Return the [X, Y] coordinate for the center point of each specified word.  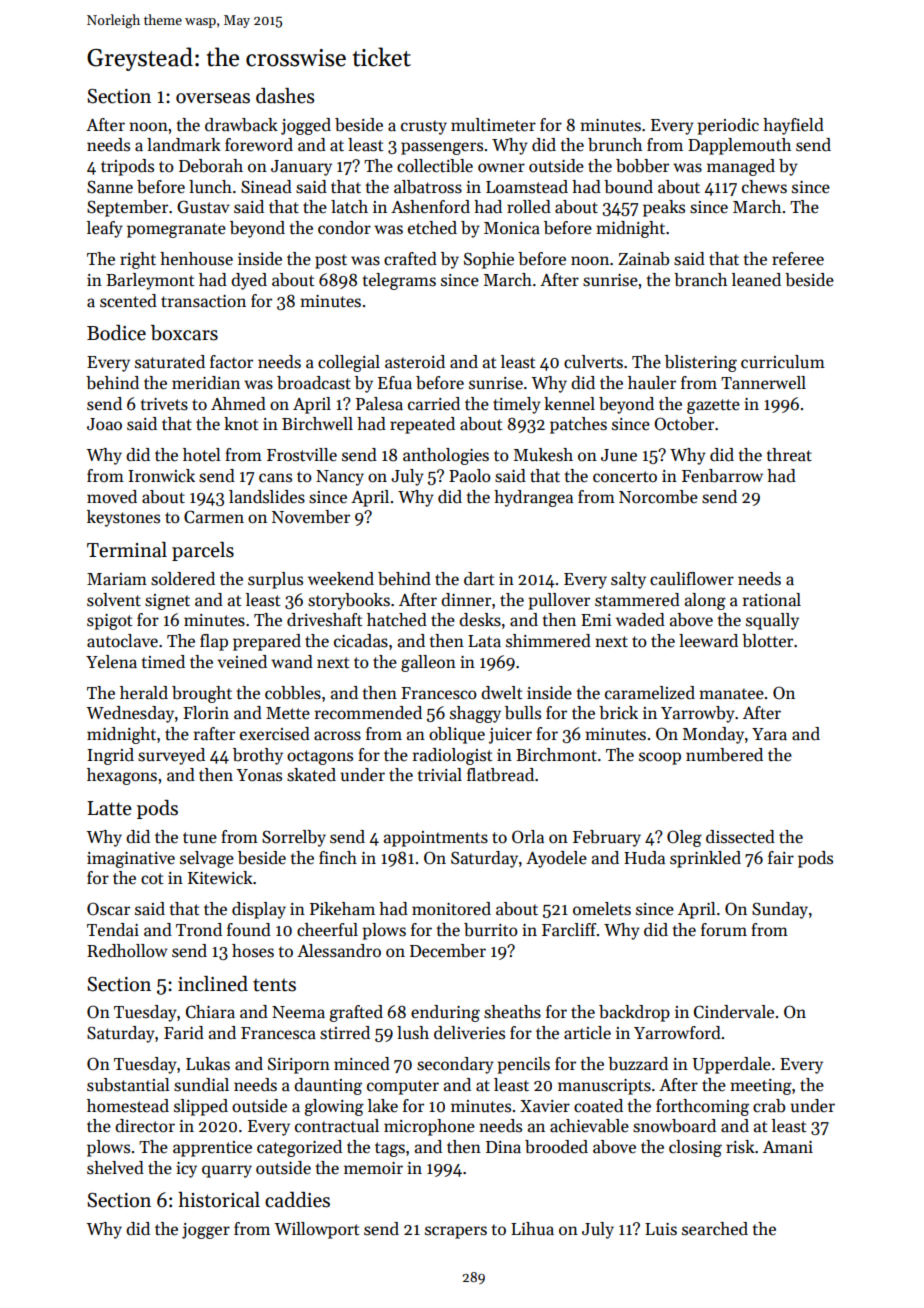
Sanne [110, 187]
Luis [661, 1229]
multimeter [493, 125]
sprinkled [705, 859]
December [448, 951]
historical [219, 1200]
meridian [206, 383]
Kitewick [220, 878]
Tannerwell [763, 383]
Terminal [127, 550]
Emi [596, 620]
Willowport [316, 1230]
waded [640, 620]
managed [741, 167]
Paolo [470, 476]
